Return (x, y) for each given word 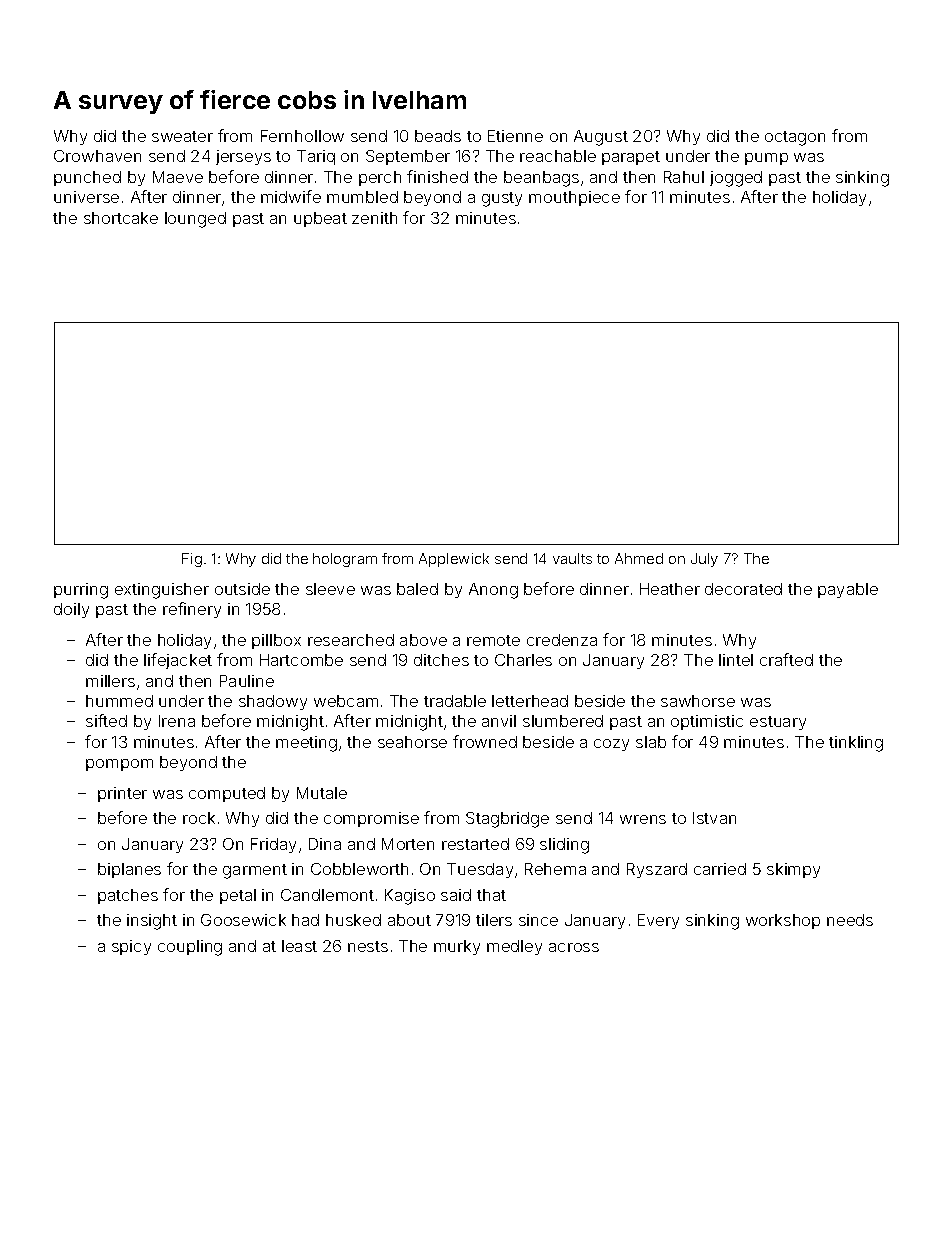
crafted (786, 659)
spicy (131, 947)
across (574, 947)
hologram (345, 560)
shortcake (121, 218)
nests (368, 946)
